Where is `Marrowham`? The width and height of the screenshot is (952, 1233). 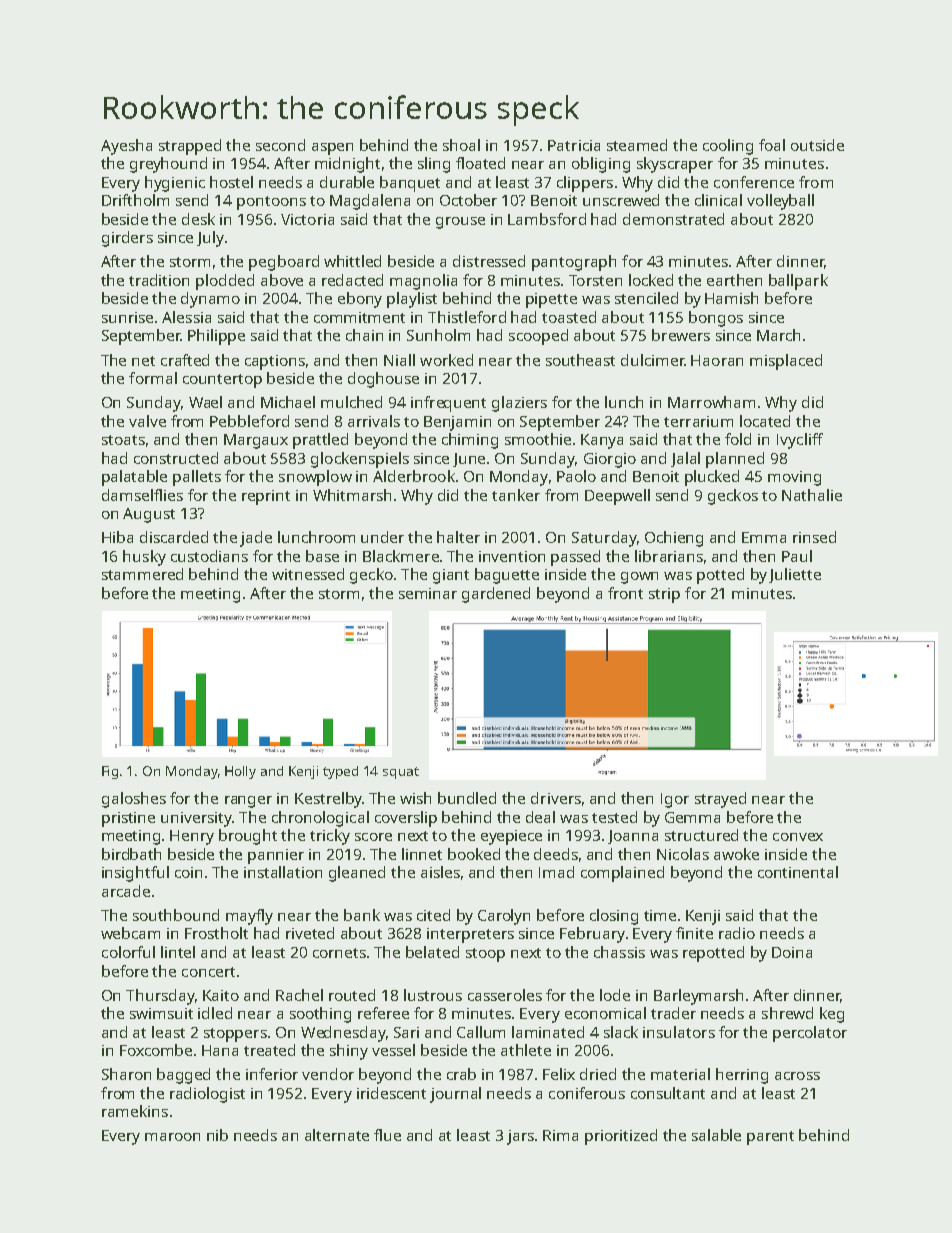
Marrowham is located at coordinates (711, 402).
